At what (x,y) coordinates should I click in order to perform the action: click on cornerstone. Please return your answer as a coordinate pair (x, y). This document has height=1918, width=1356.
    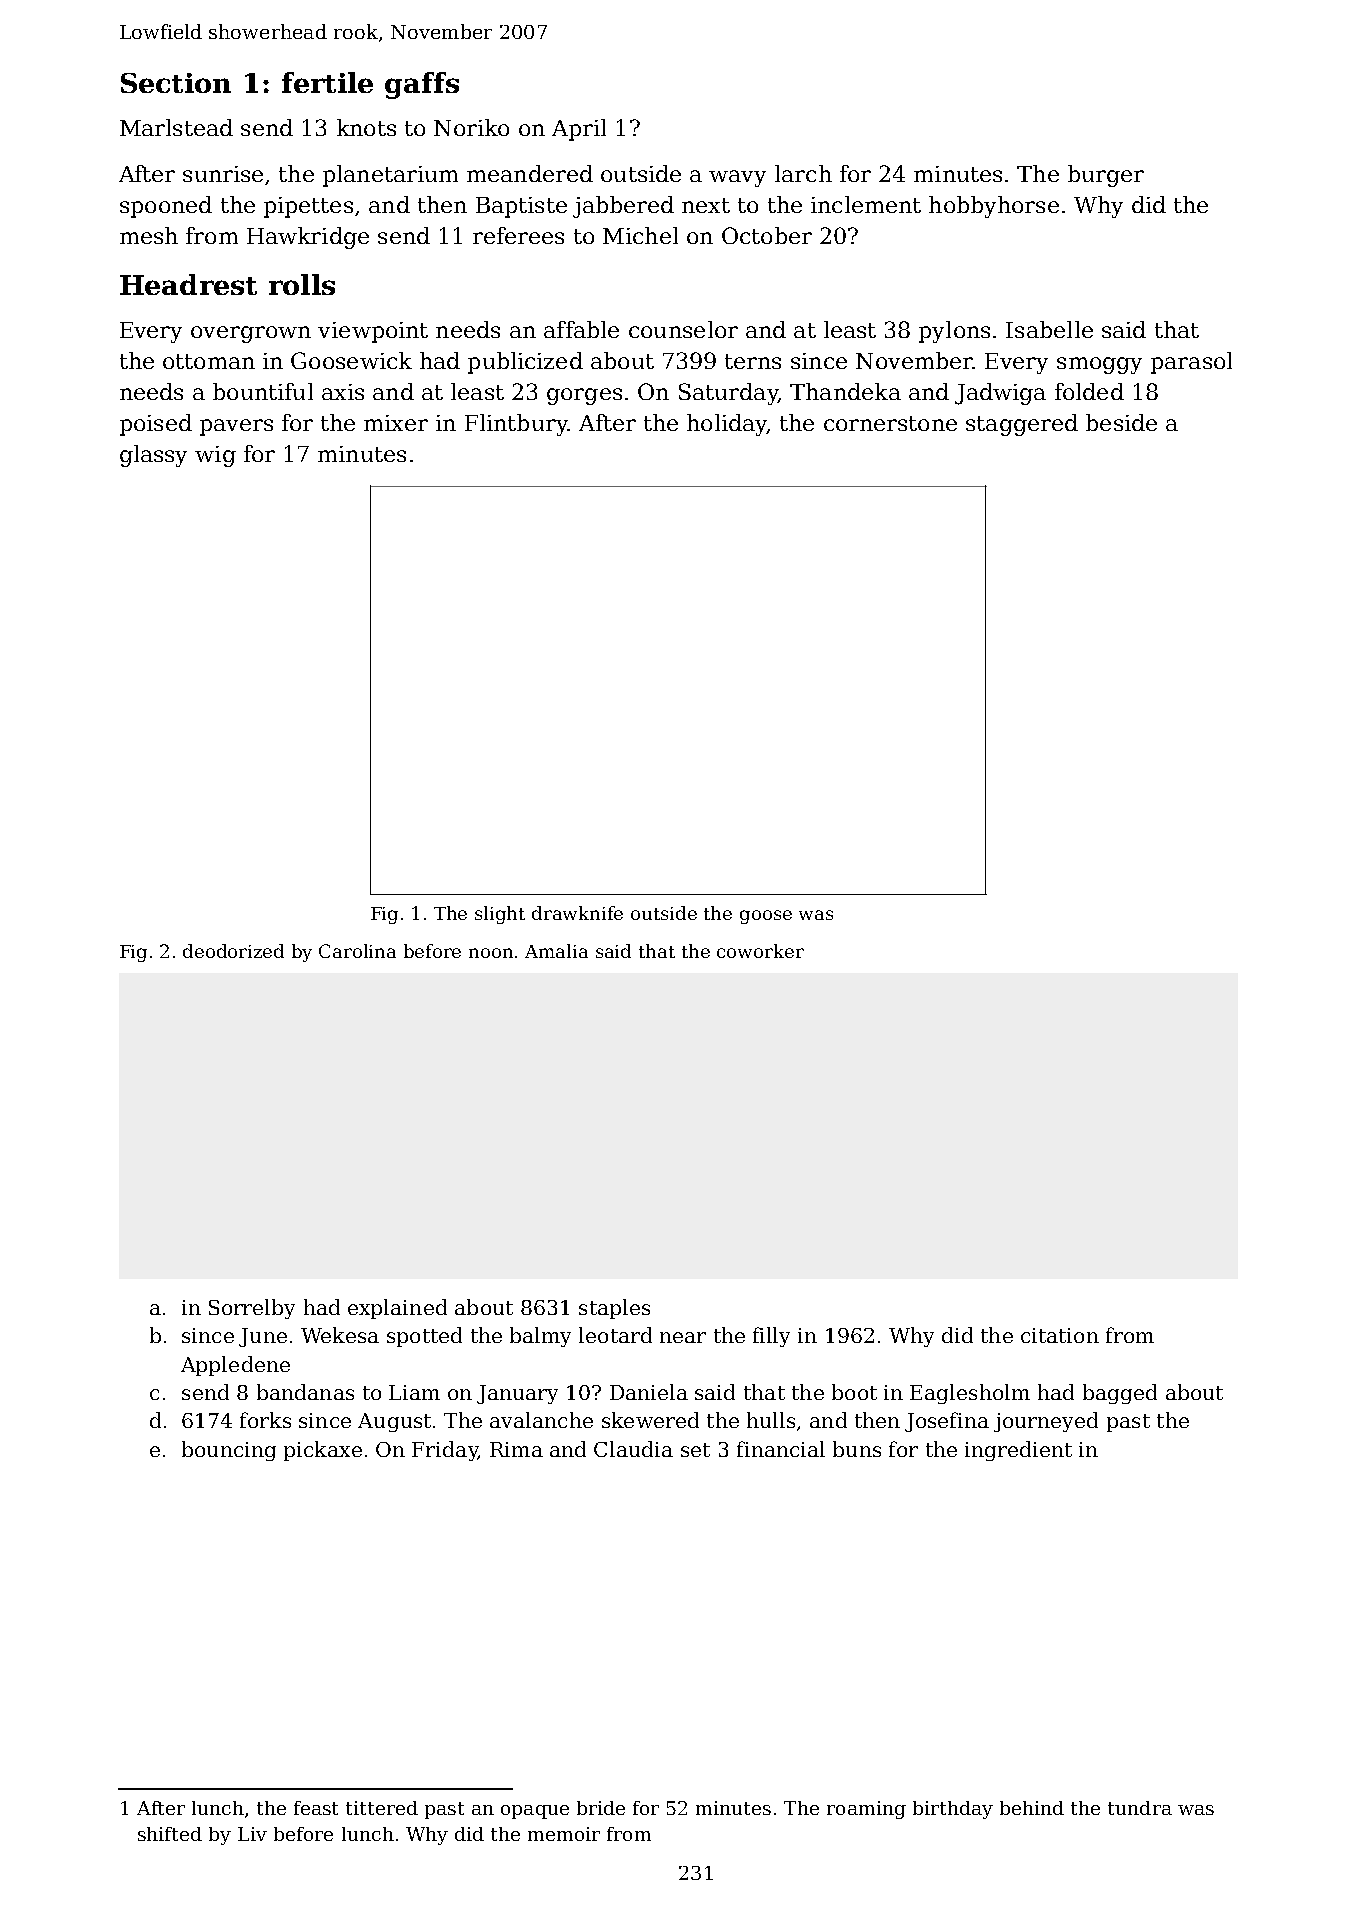
    Looking at the image, I should click on (890, 423).
